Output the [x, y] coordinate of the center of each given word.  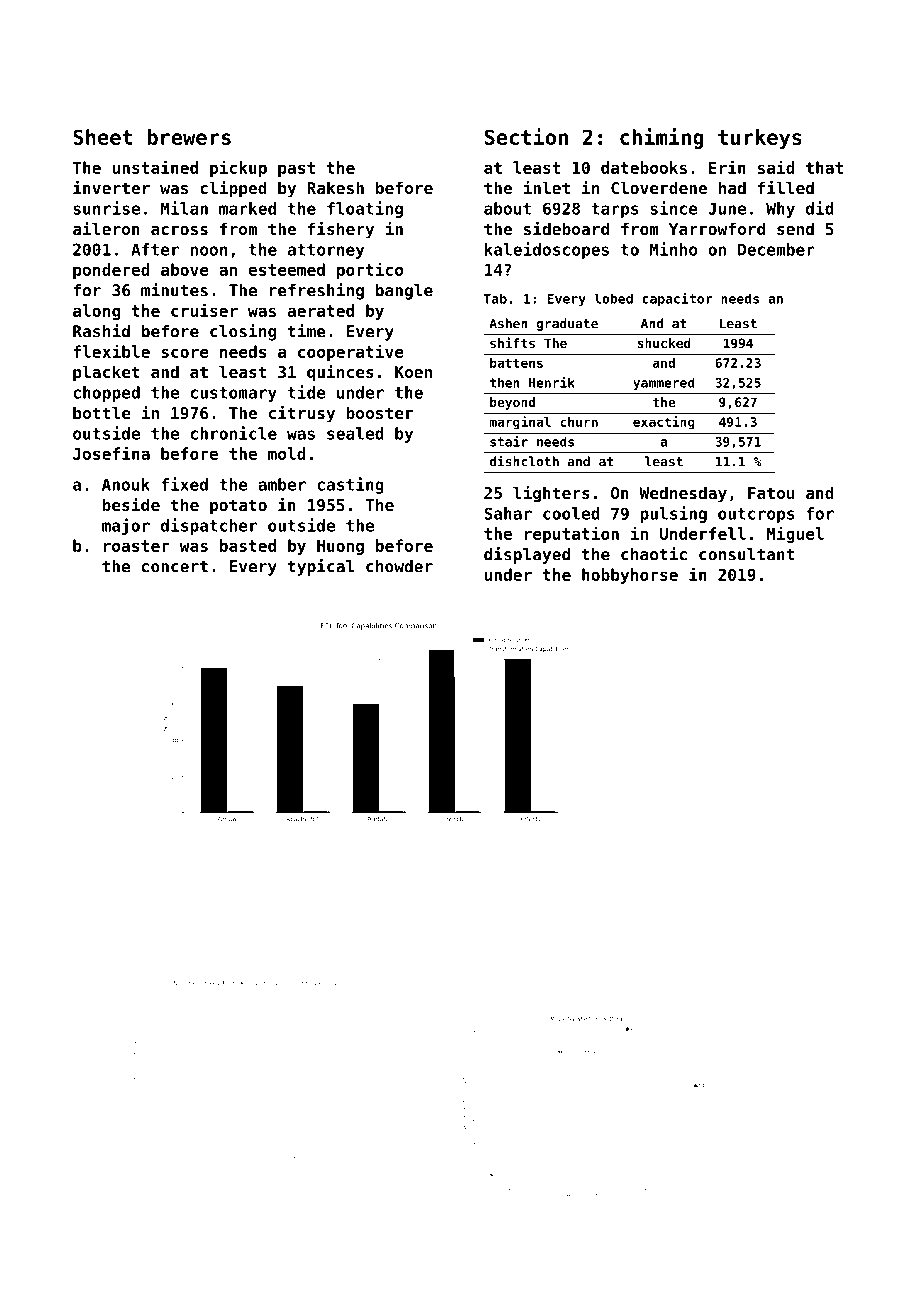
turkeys [760, 139]
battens [516, 363]
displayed [527, 555]
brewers [189, 137]
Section [526, 136]
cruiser [204, 310]
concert [175, 567]
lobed [613, 298]
